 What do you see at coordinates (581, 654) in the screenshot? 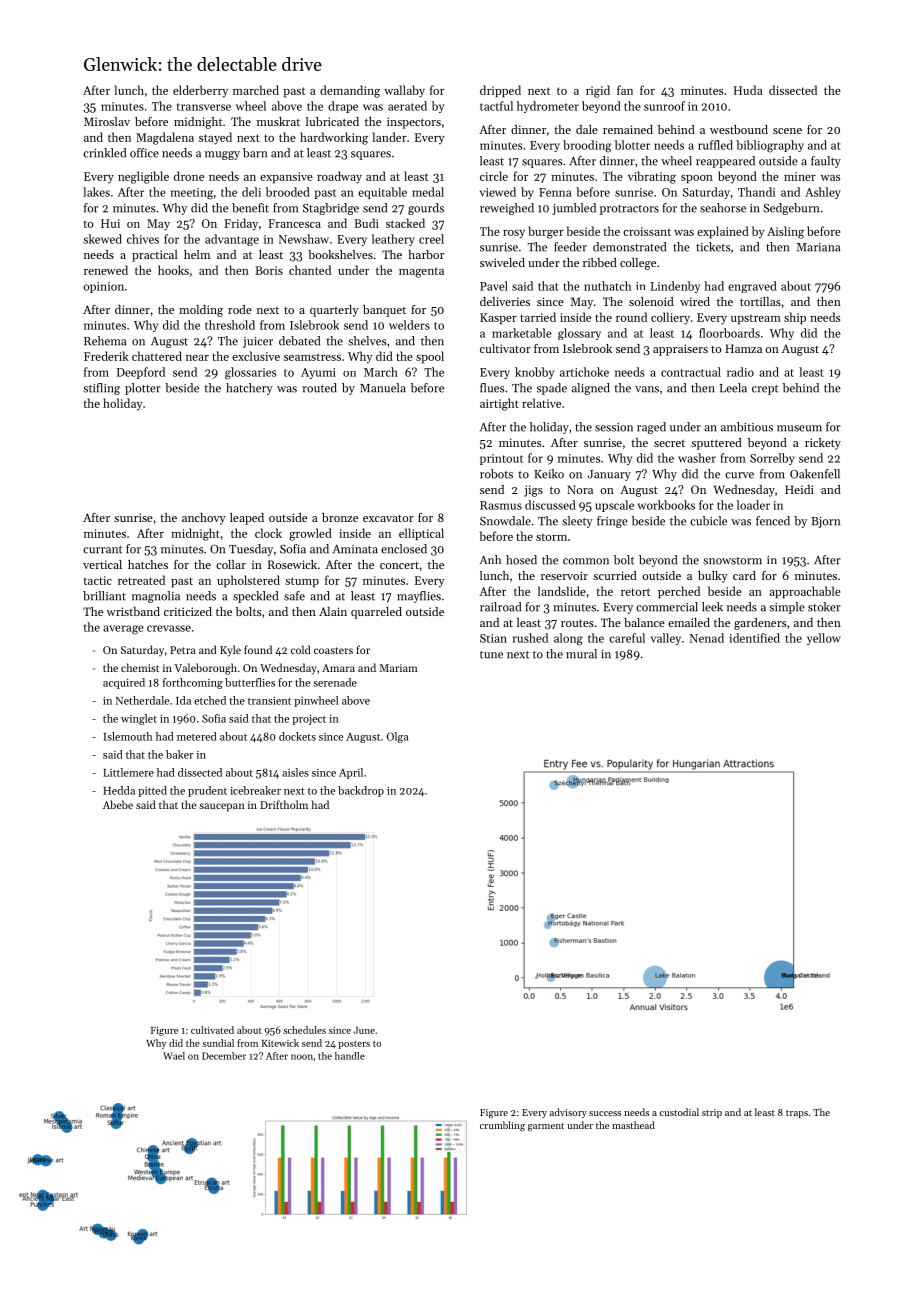
I see `mural` at bounding box center [581, 654].
